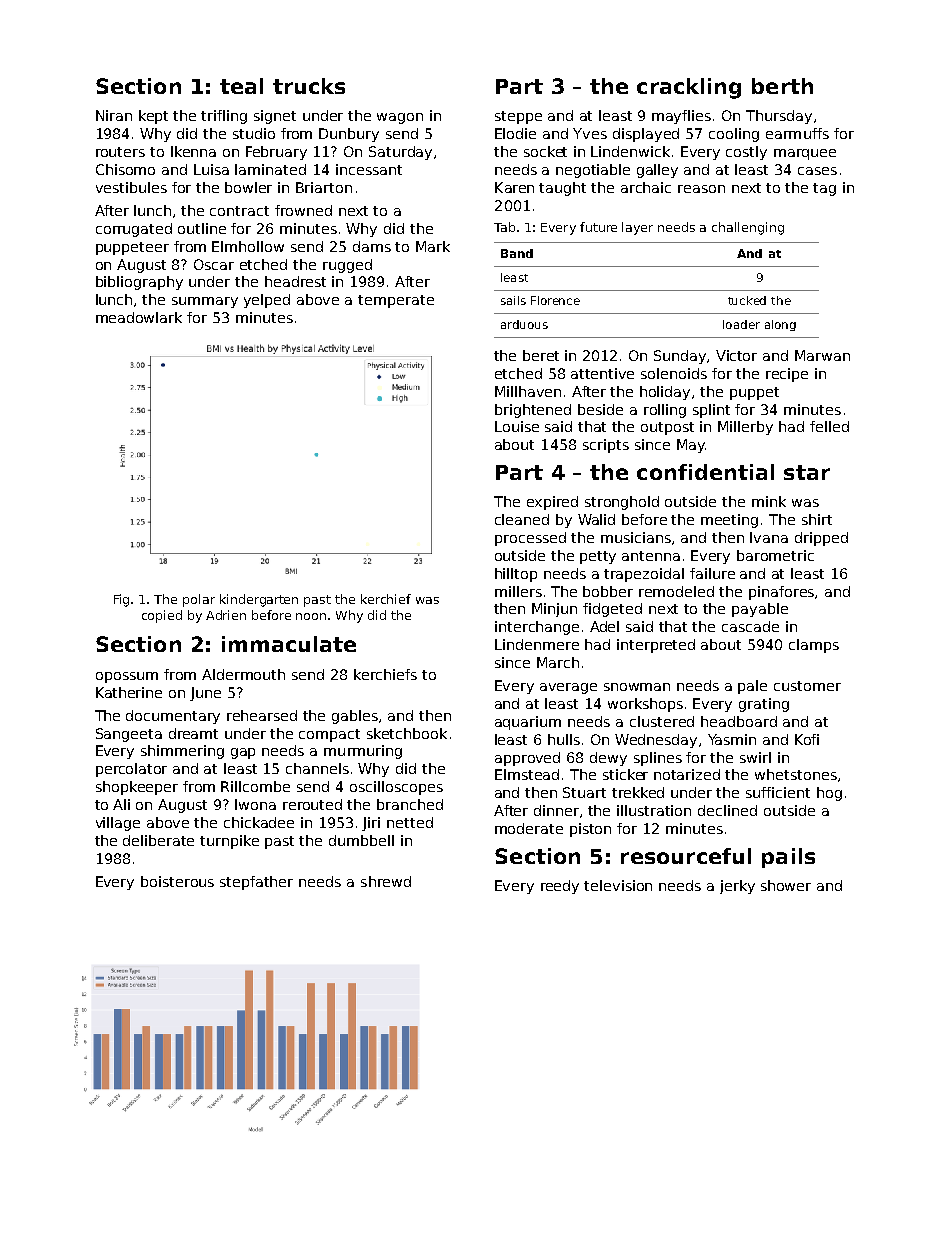 This page has height=1233, width=952. What do you see at coordinates (241, 86) in the page?
I see `teal` at bounding box center [241, 86].
